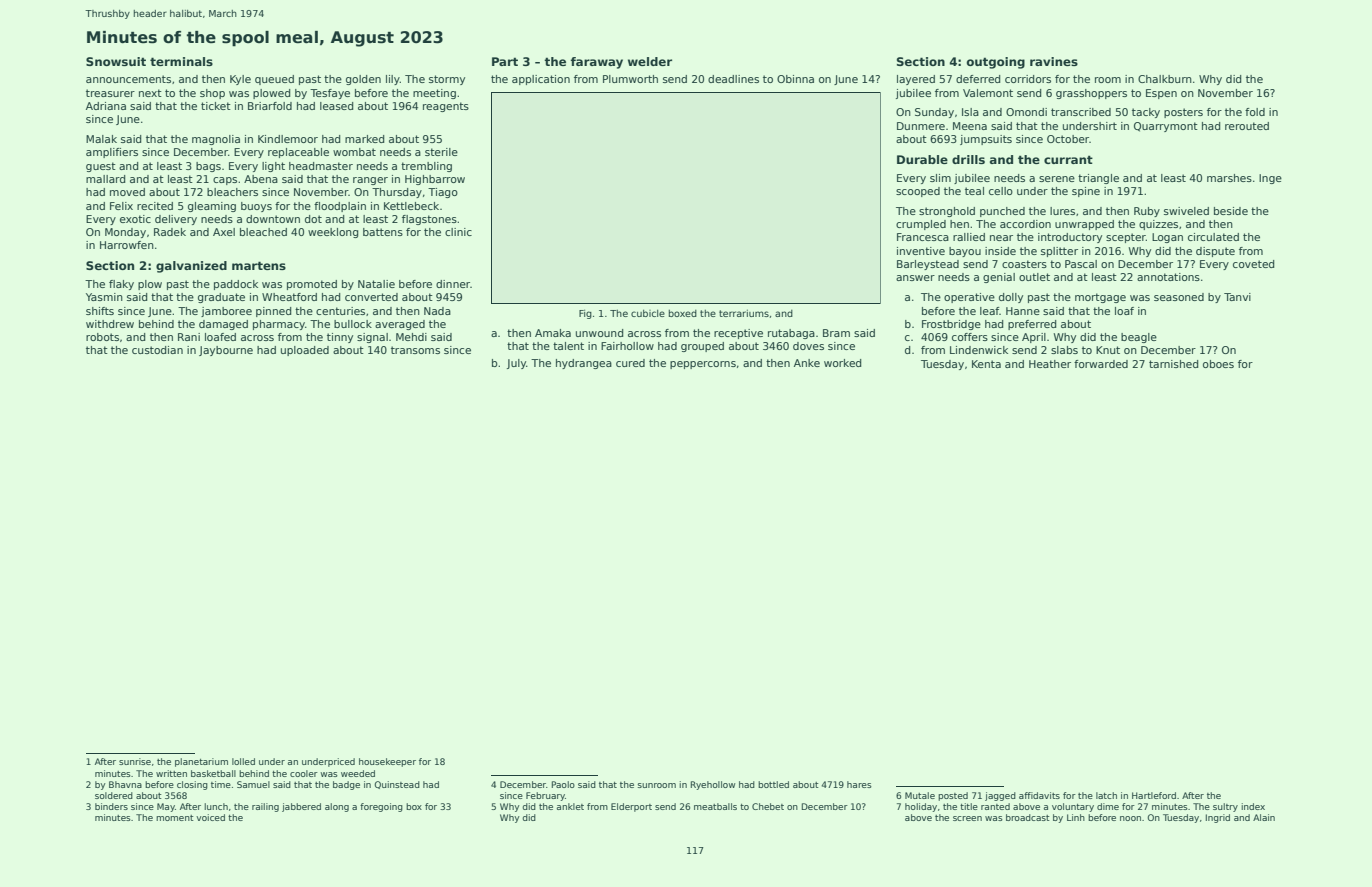 Image resolution: width=1372 pixels, height=887 pixels. What do you see at coordinates (979, 350) in the document?
I see `Lindenwick` at bounding box center [979, 350].
